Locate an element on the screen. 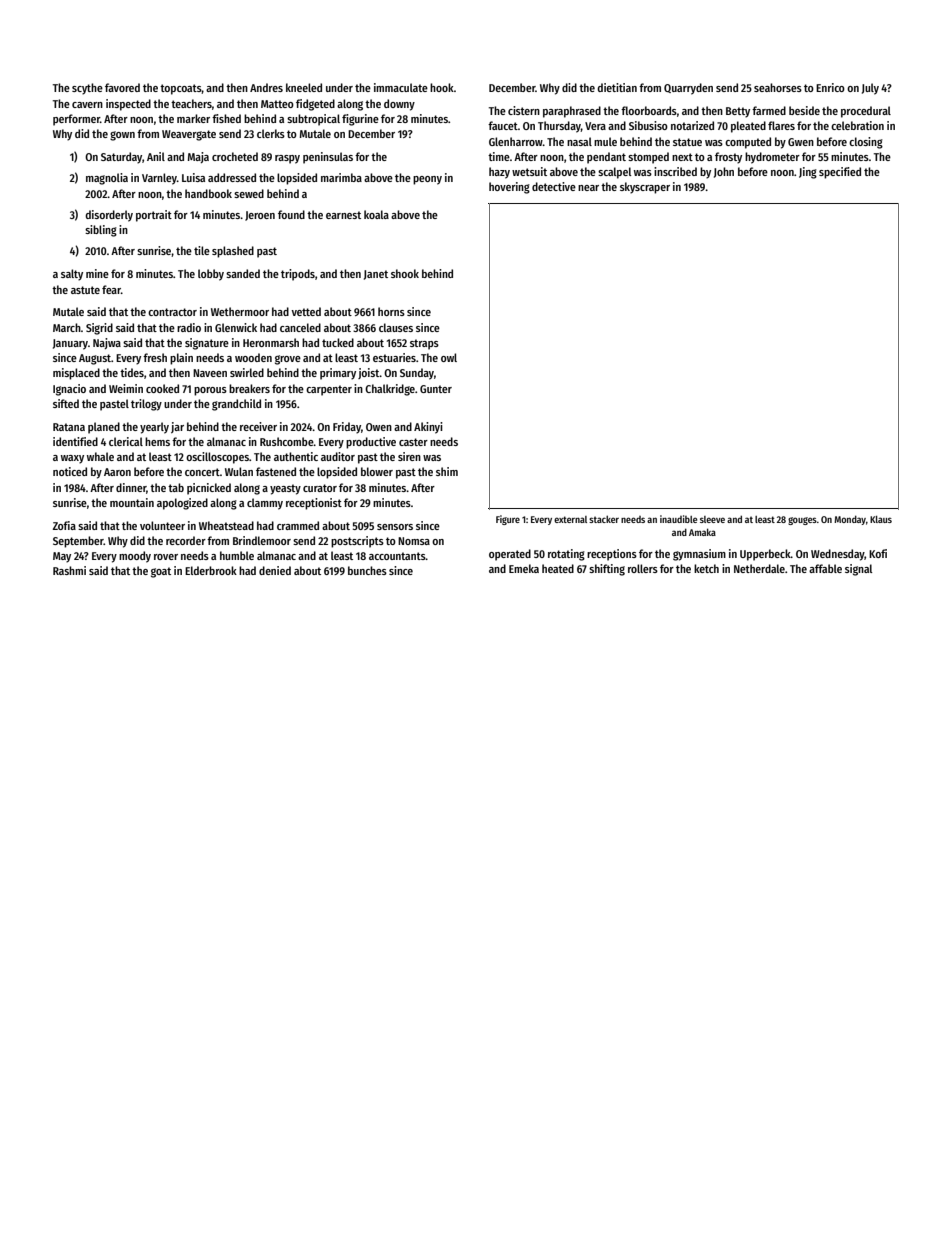 Image resolution: width=952 pixels, height=1233 pixels. immaculate is located at coordinates (401, 87).
